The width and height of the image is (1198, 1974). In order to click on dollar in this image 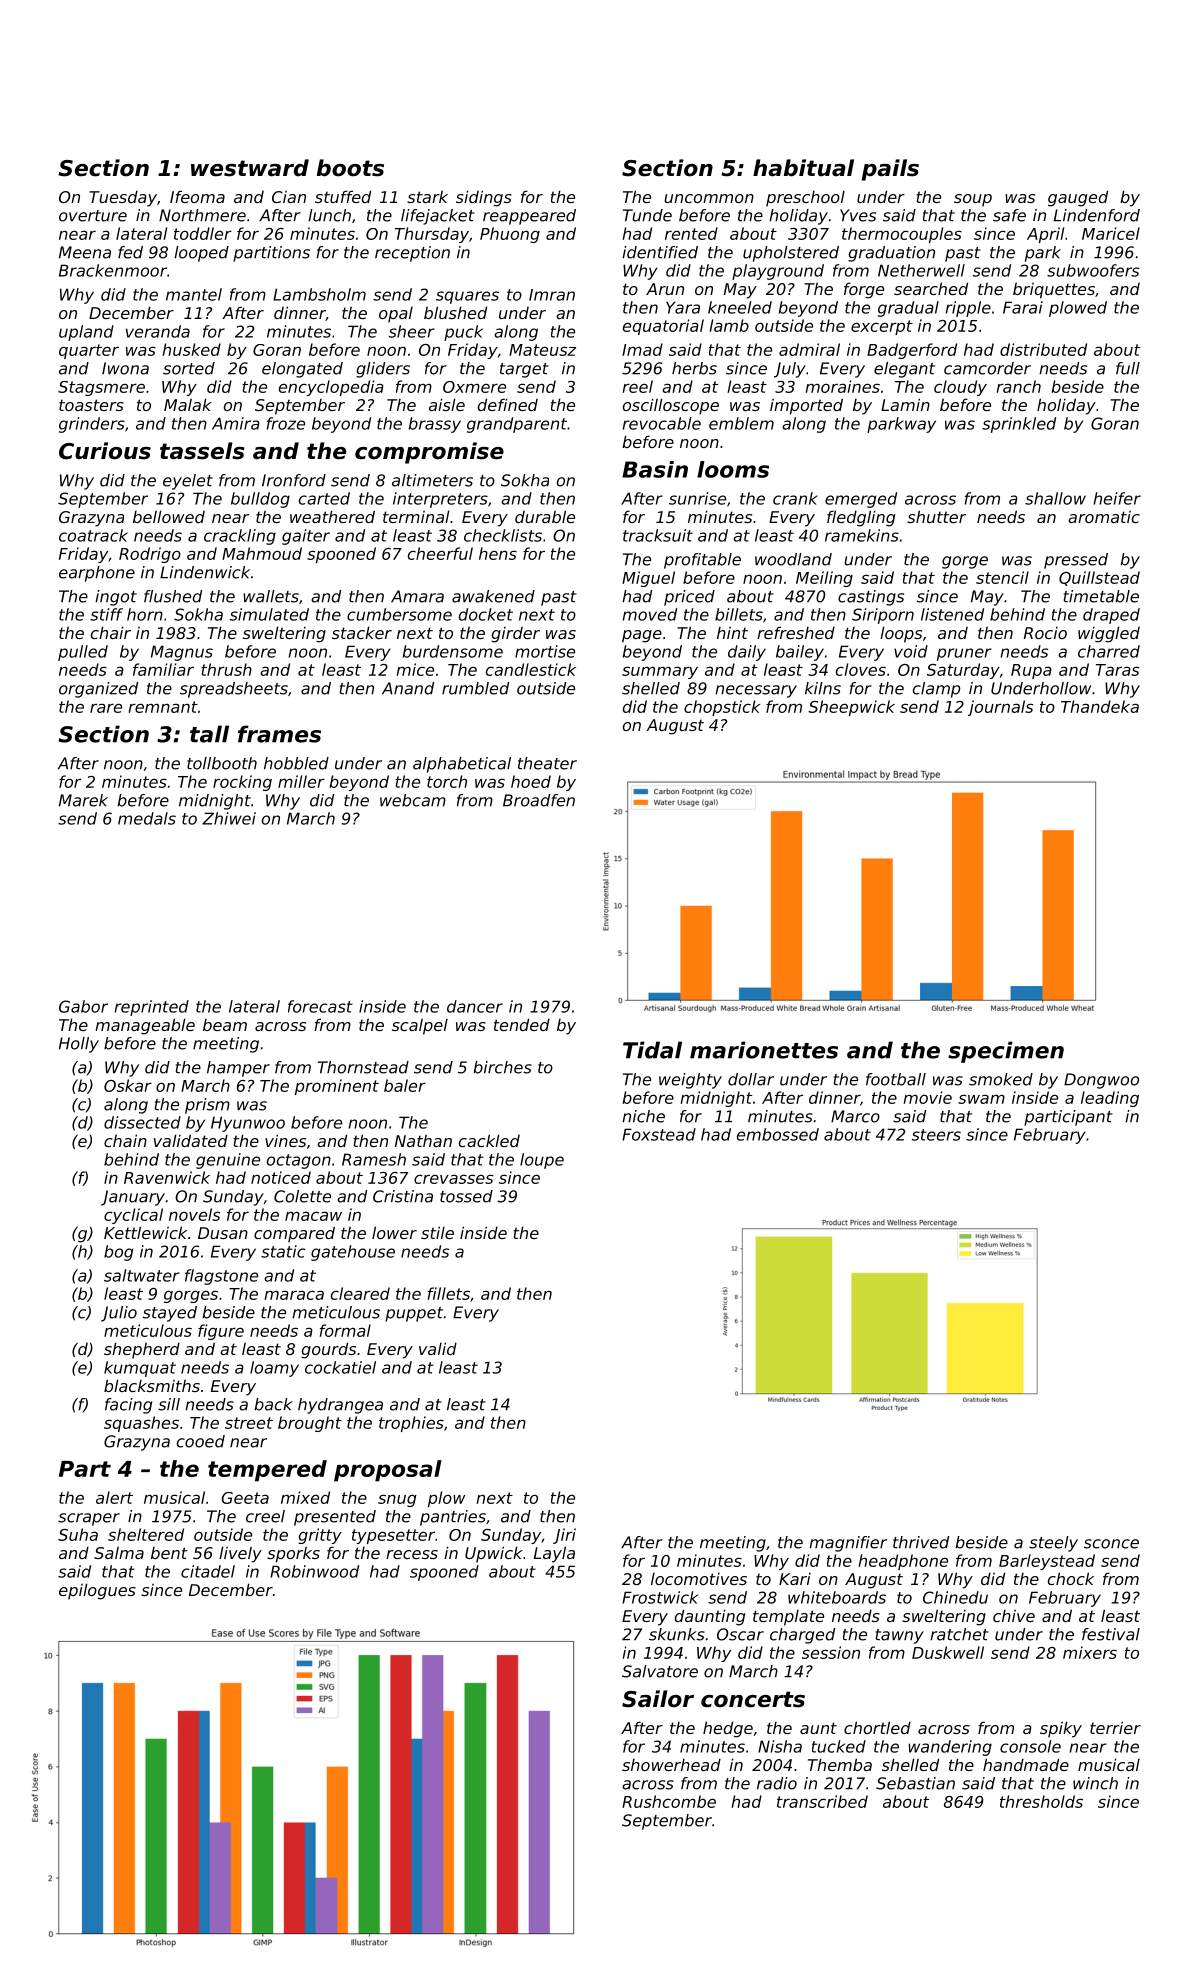, I will do `click(751, 1079)`.
